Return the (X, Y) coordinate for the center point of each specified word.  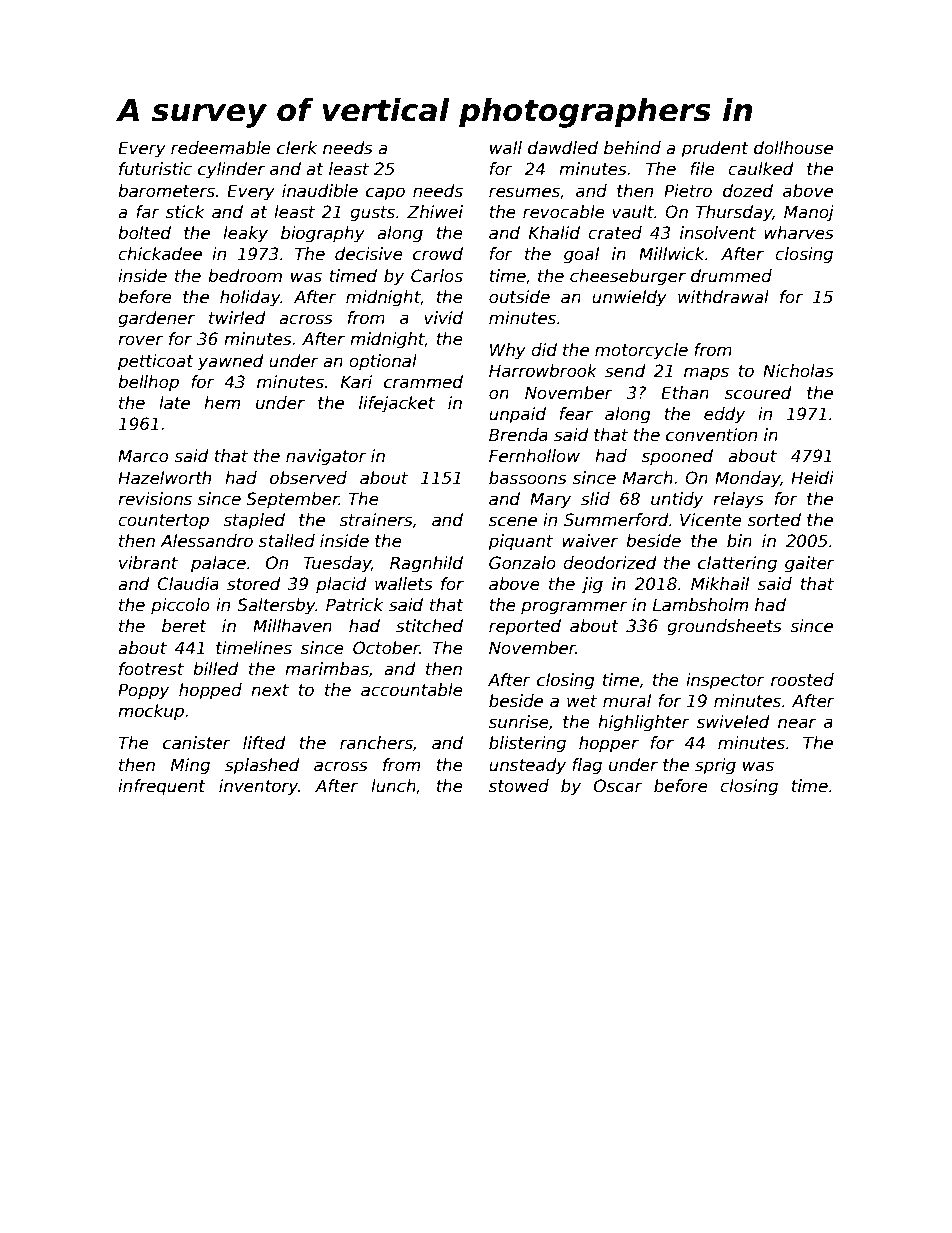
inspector (725, 681)
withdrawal (723, 297)
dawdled (563, 148)
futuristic (155, 169)
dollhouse (793, 148)
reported (525, 627)
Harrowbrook (543, 371)
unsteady (527, 766)
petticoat (156, 362)
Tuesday (337, 564)
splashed (262, 766)
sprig (715, 766)
